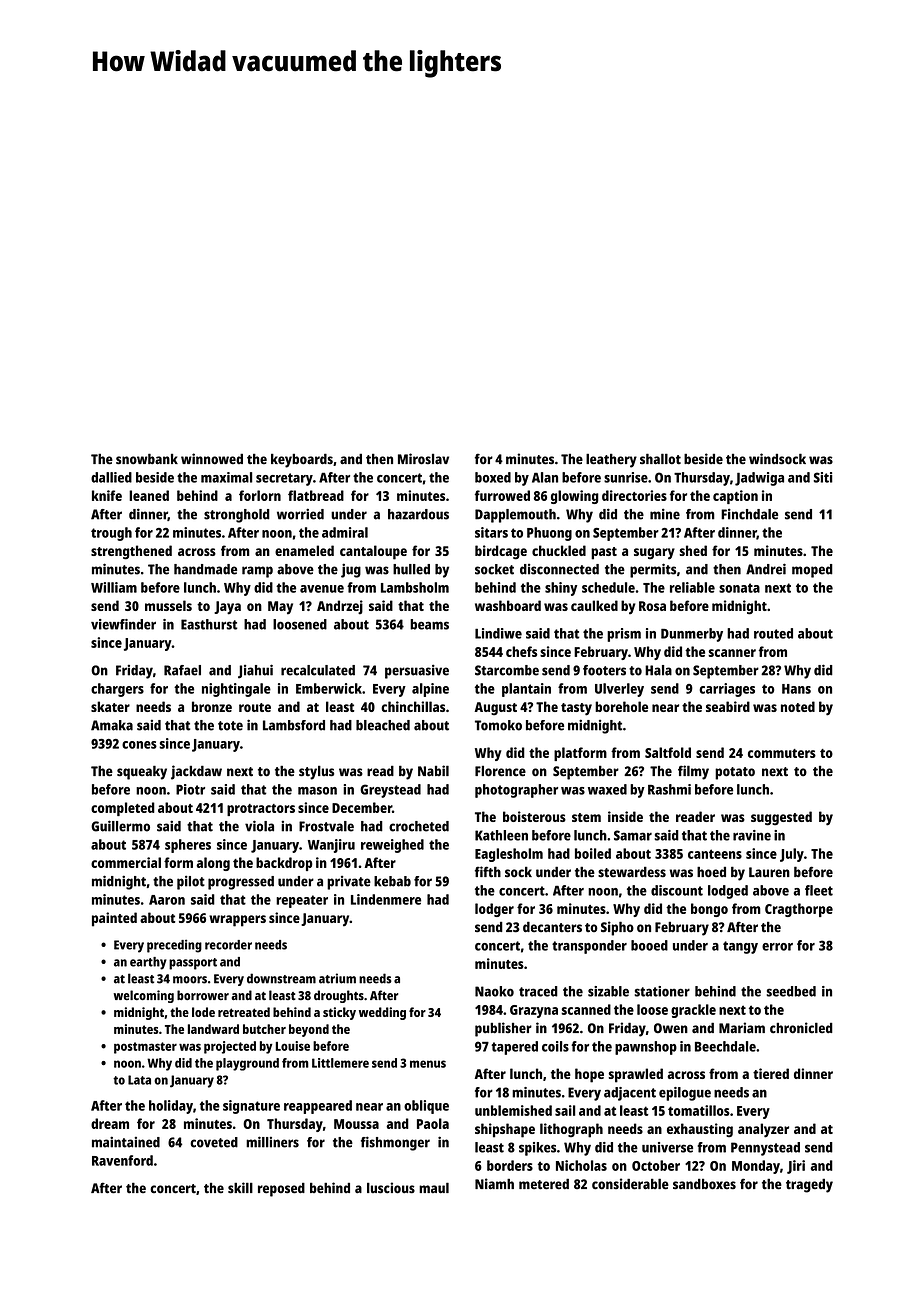 This screenshot has height=1308, width=924. What do you see at coordinates (228, 945) in the screenshot?
I see `recorder` at bounding box center [228, 945].
